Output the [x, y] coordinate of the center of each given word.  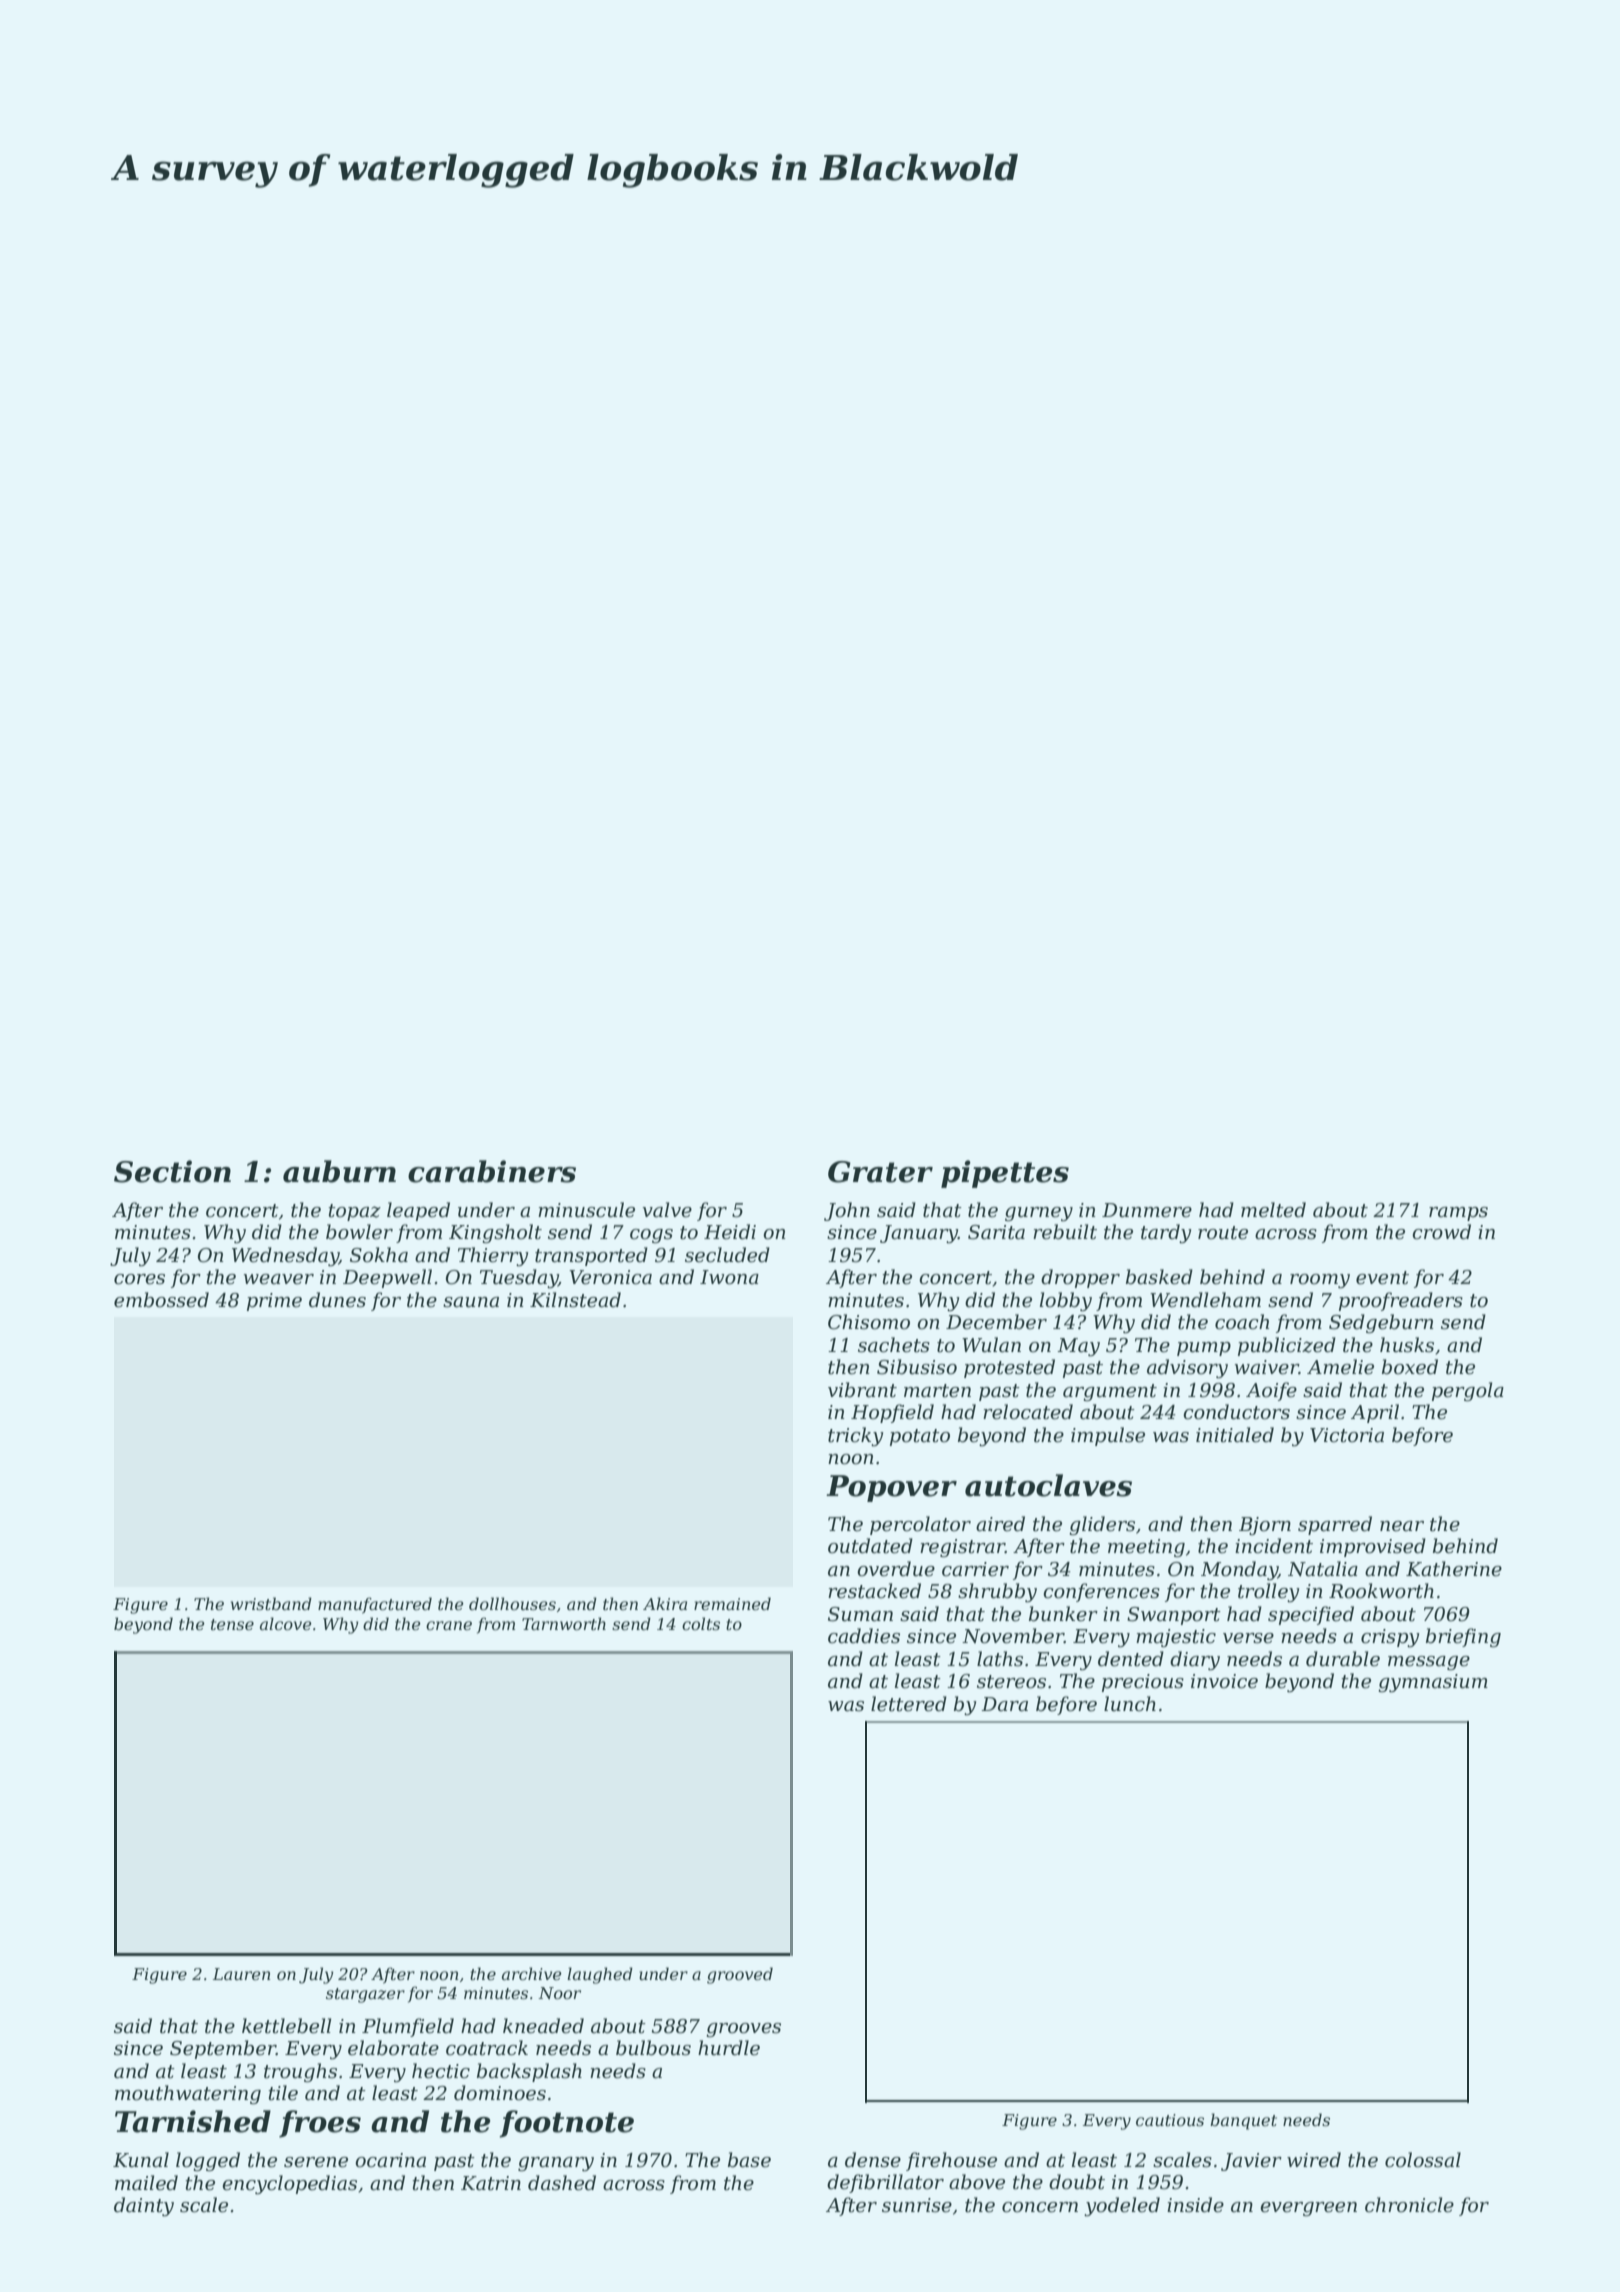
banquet [1243, 2121]
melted [1273, 1210]
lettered [909, 1704]
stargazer [365, 1995]
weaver [279, 1279]
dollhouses [512, 1603]
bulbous [653, 2048]
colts [701, 1623]
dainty [144, 2207]
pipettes [1005, 1174]
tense [232, 1624]
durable [1343, 1659]
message [1429, 1663]
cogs [651, 1236]
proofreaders [1401, 1301]
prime [274, 1302]
